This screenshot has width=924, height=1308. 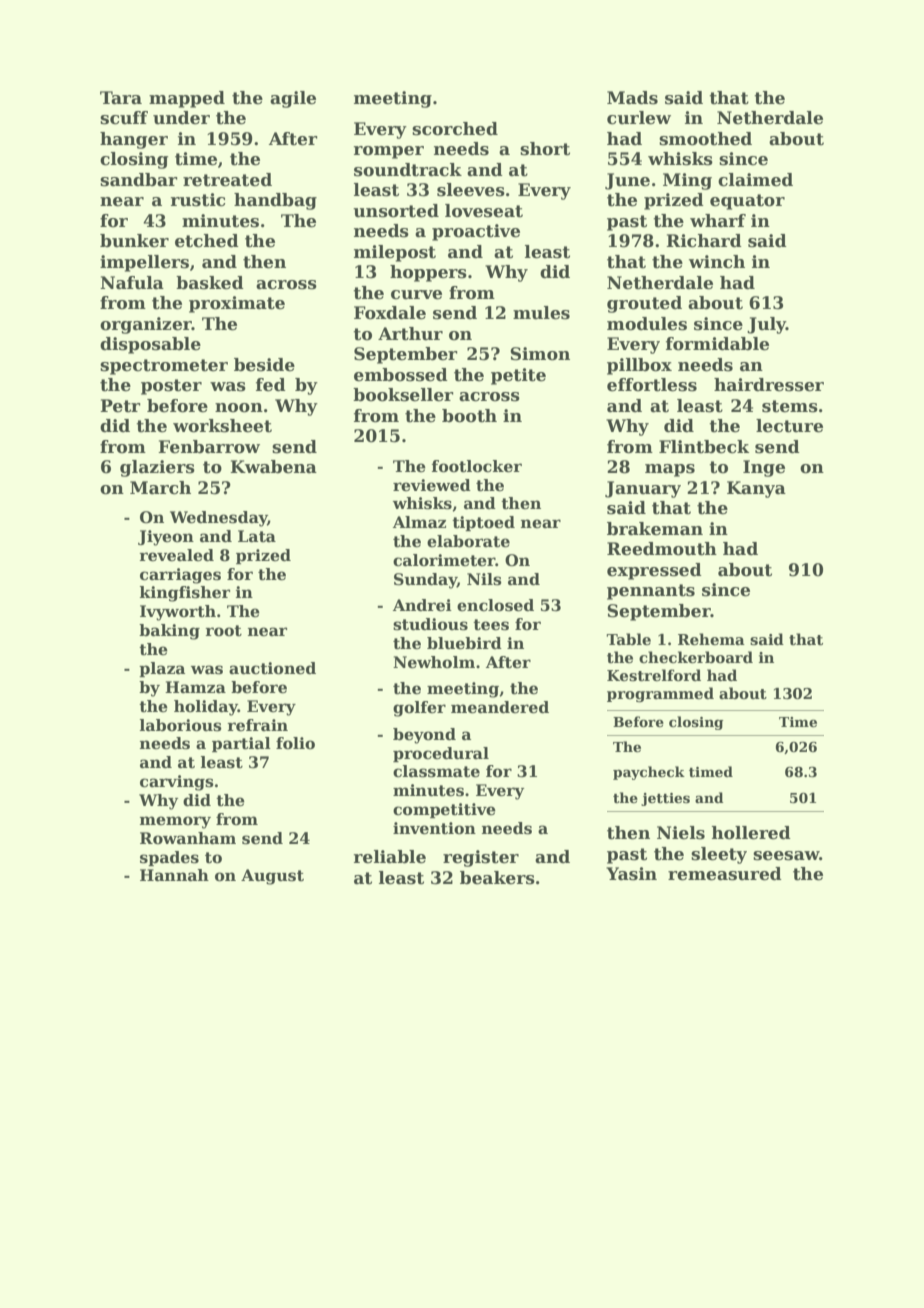 I want to click on Simon, so click(x=540, y=354).
